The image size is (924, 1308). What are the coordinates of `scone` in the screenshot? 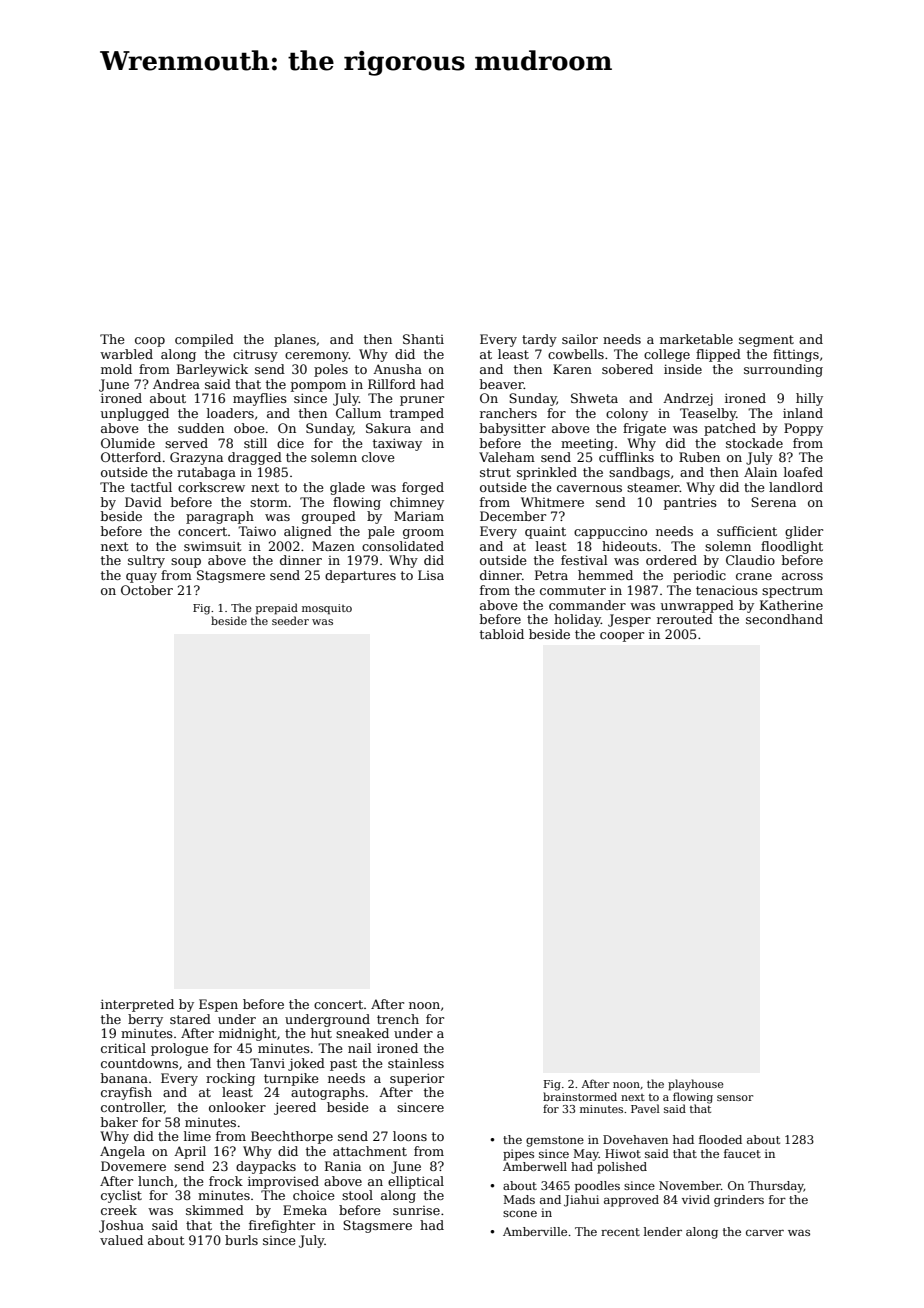 It's located at (520, 1213).
